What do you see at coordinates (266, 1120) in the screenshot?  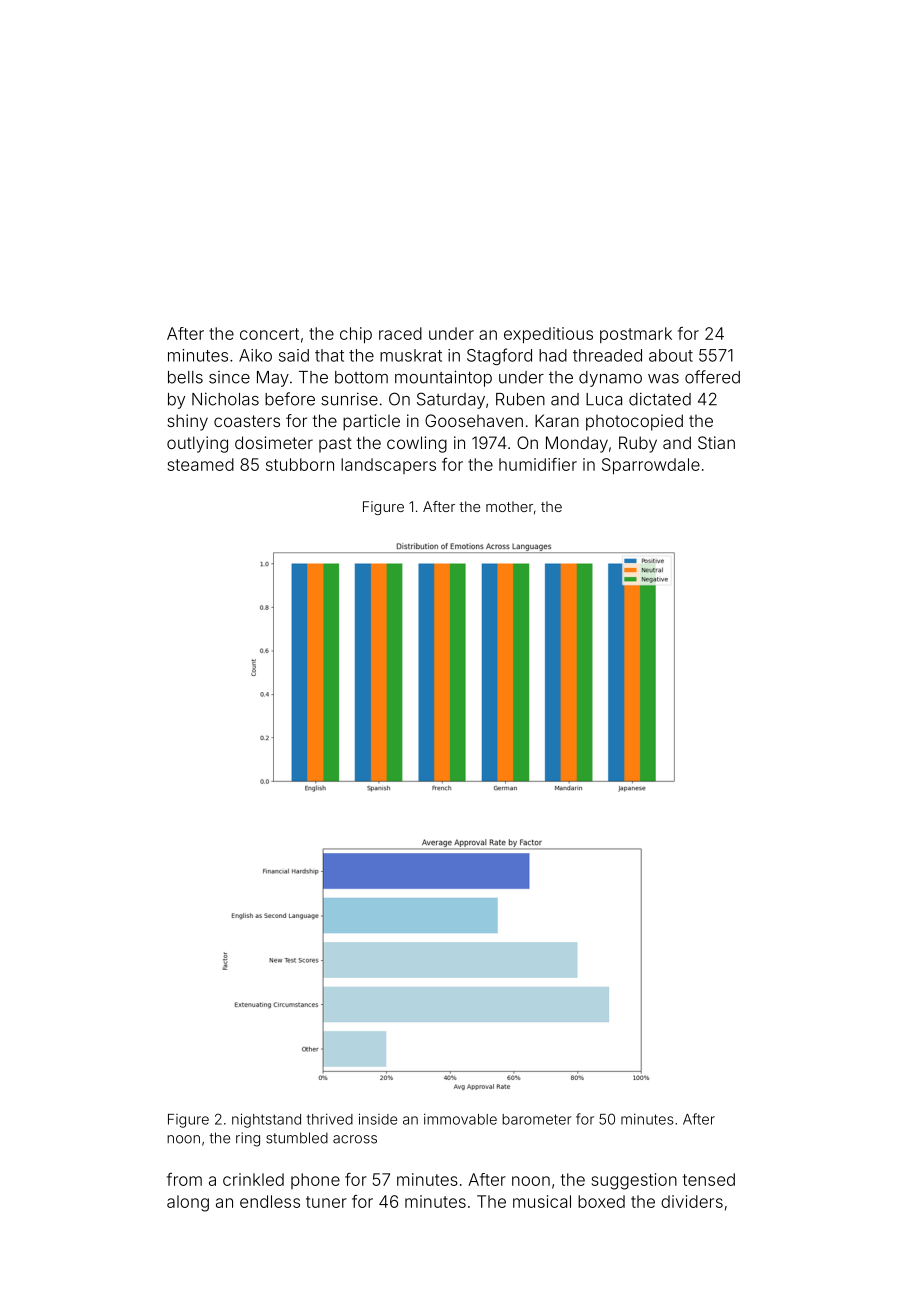 I see `nightstand` at bounding box center [266, 1120].
